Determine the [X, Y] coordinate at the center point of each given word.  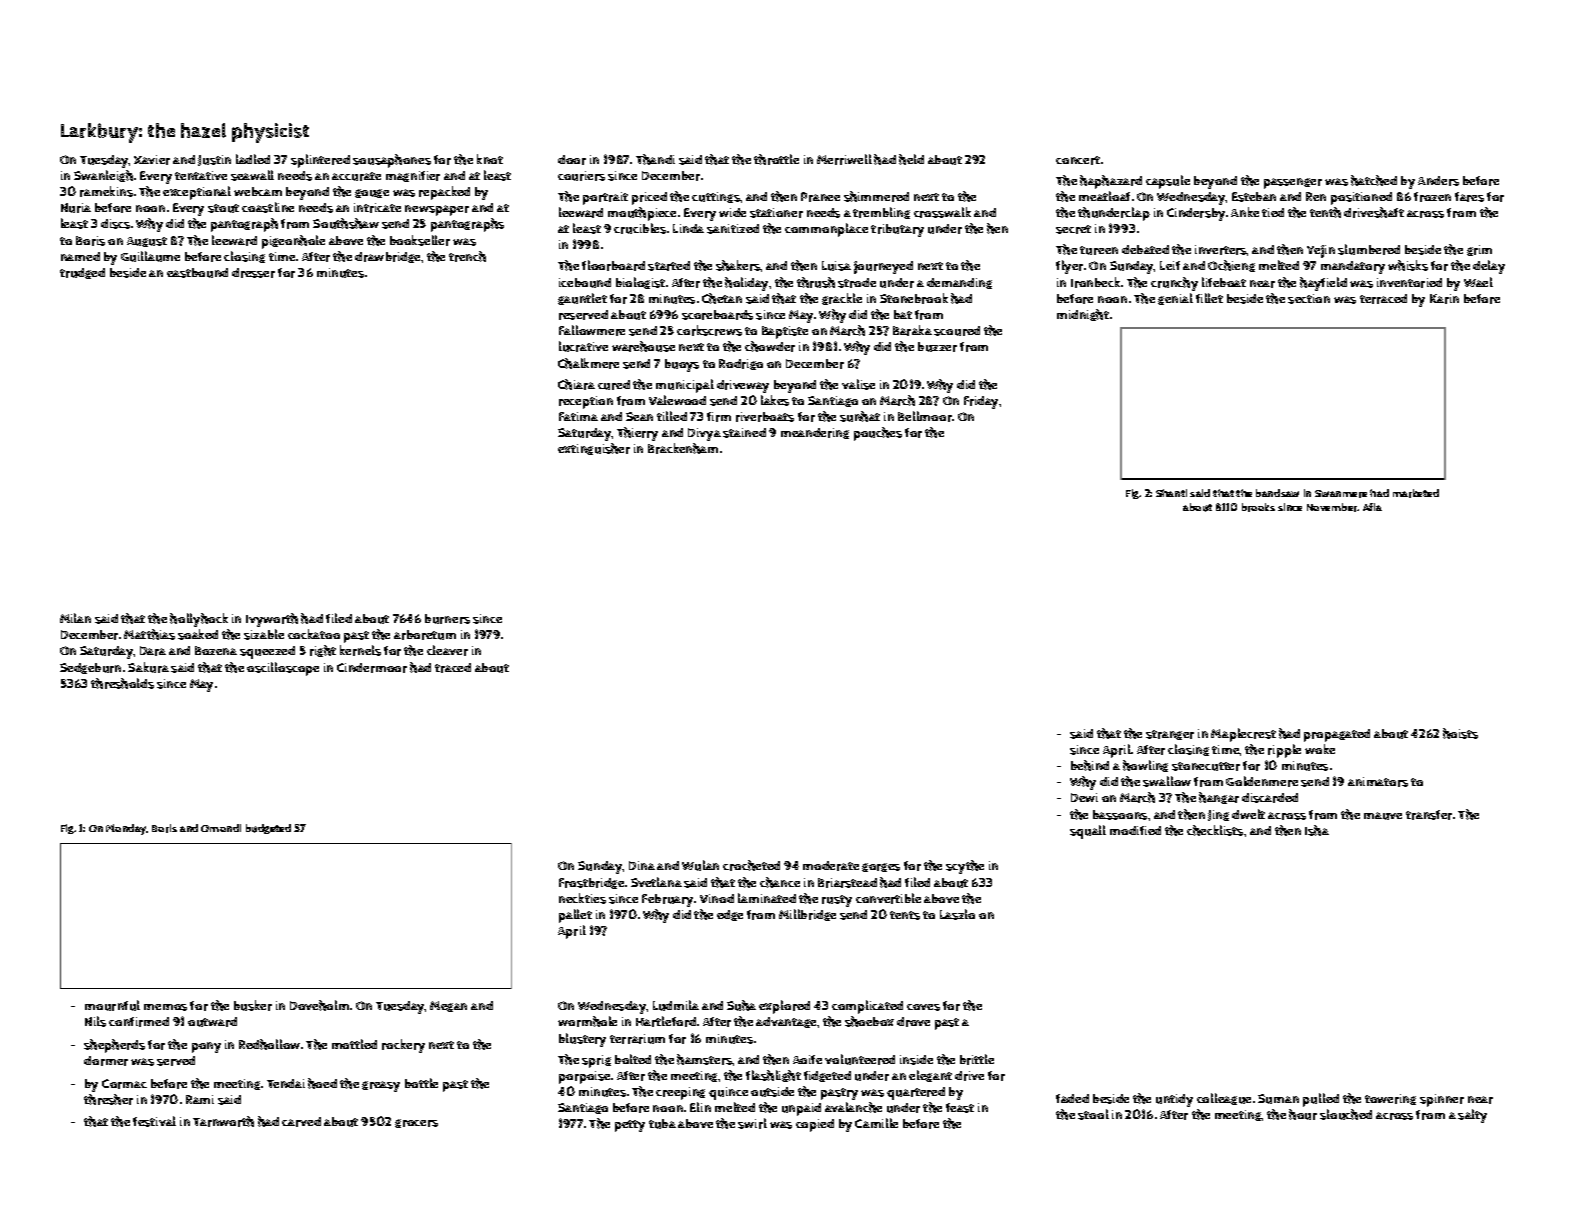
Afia [1372, 507]
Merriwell [844, 159]
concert [1078, 160]
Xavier [152, 160]
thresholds [122, 683]
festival [154, 1121]
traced [453, 668]
